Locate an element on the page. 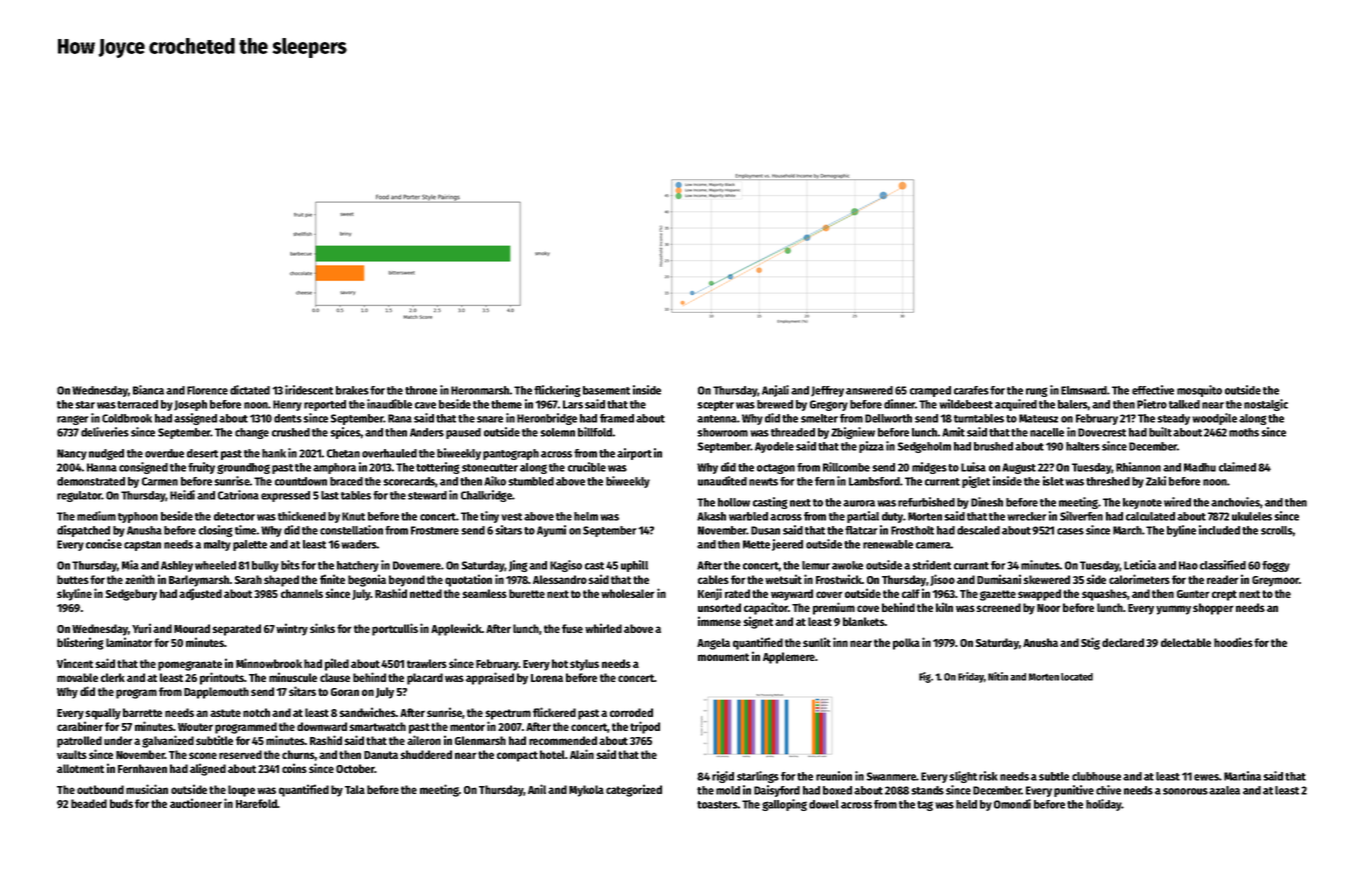 This page has height=887, width=1372. auctioneer is located at coordinates (196, 803).
